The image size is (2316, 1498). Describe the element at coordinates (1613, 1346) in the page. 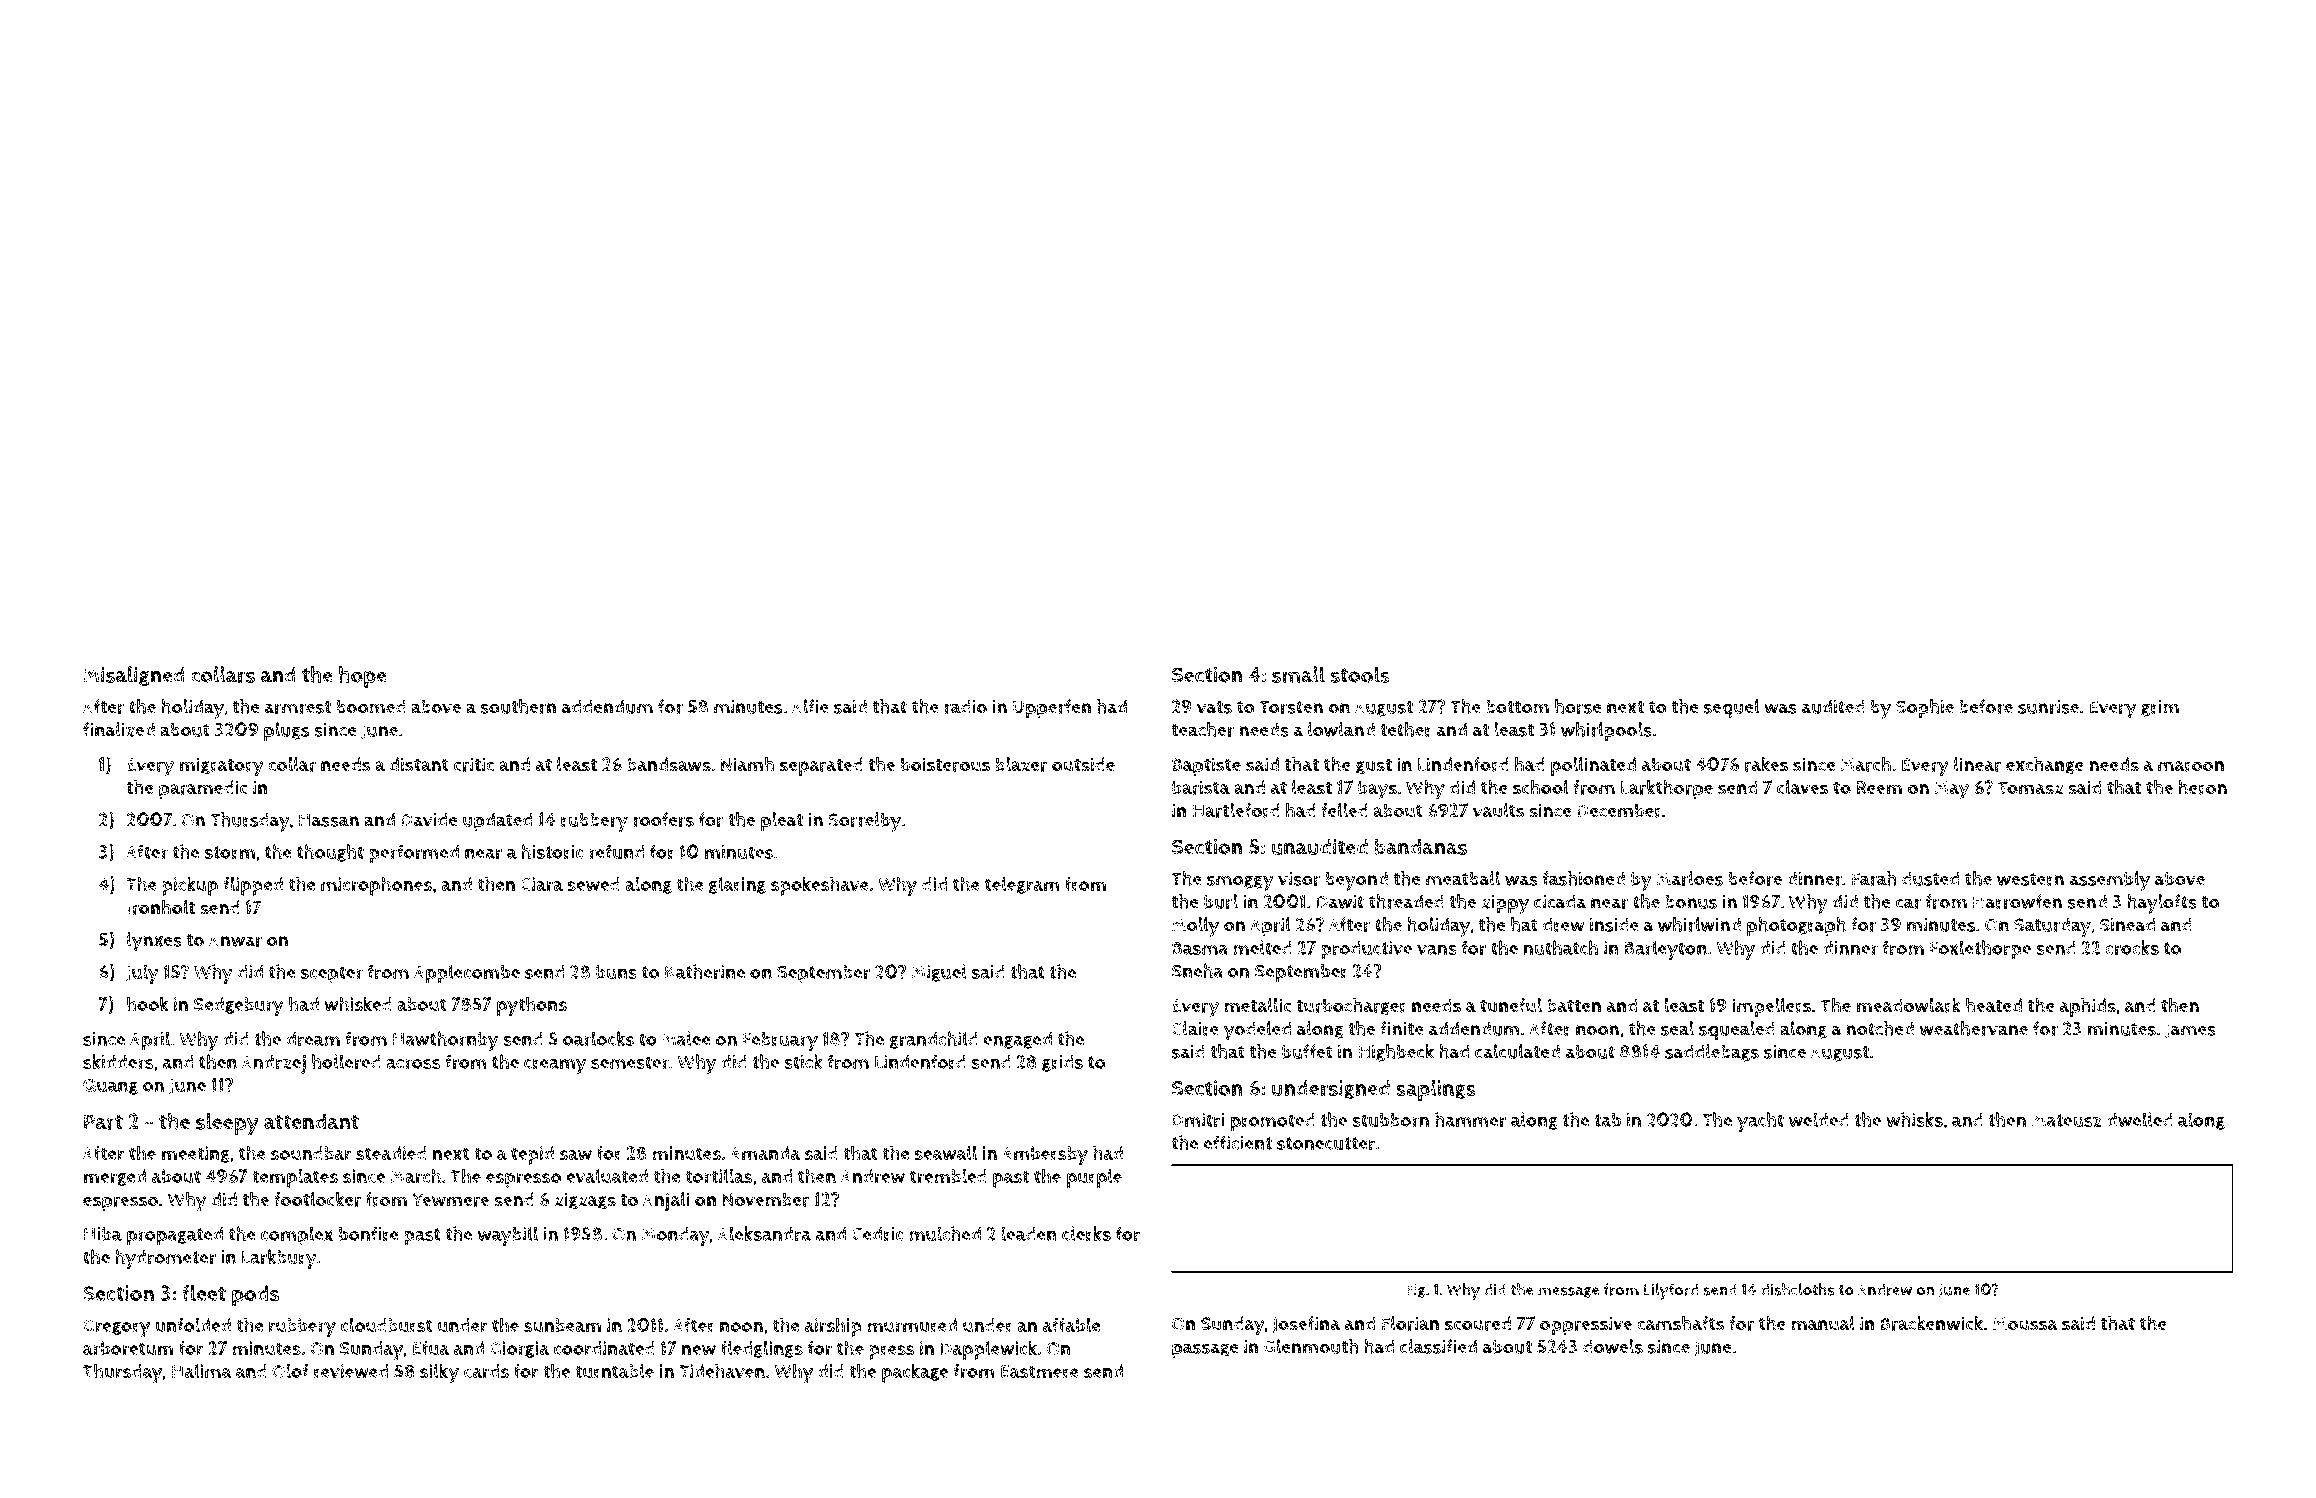

I see `dowels` at that location.
